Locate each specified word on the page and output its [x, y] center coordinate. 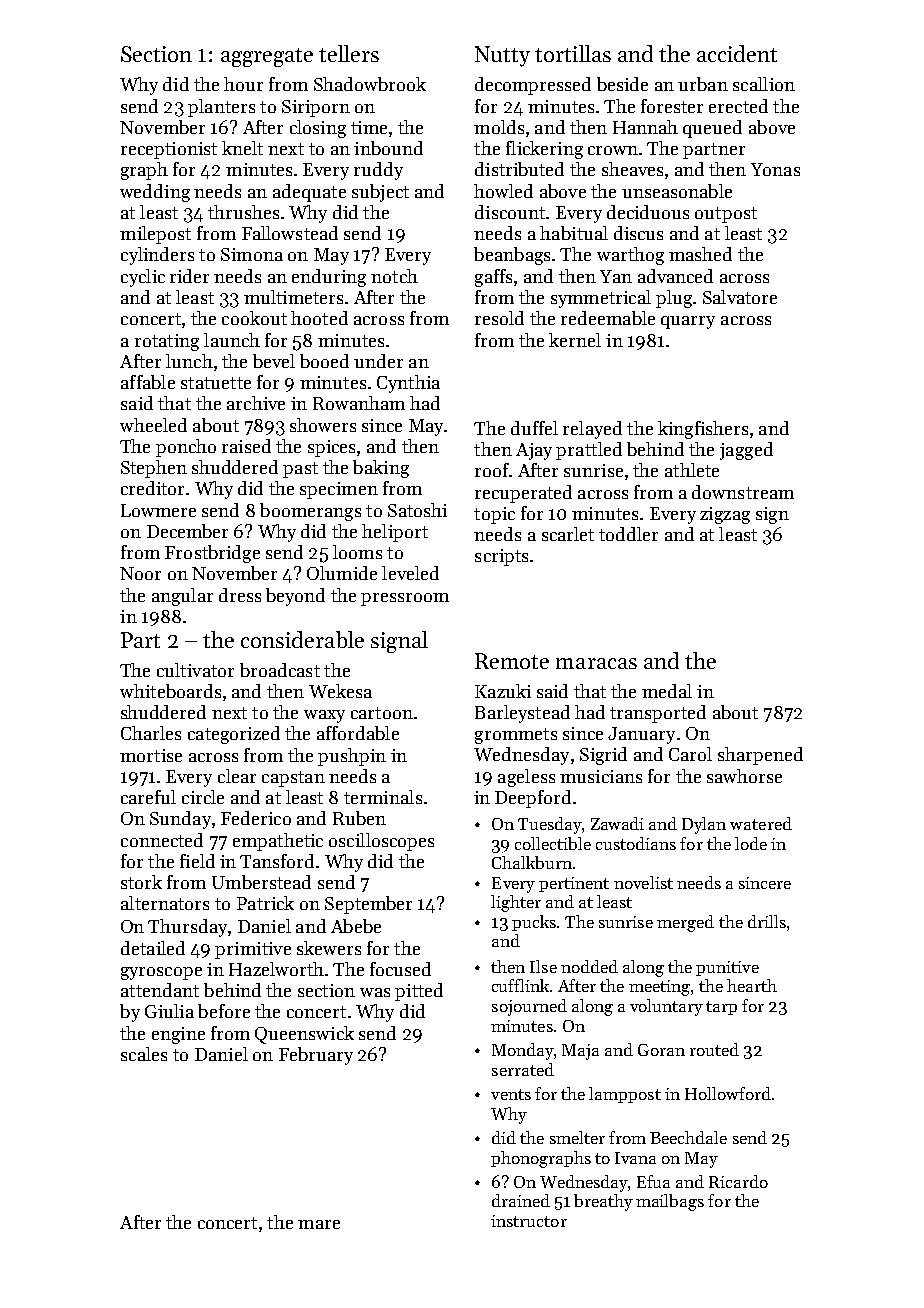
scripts [501, 557]
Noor [140, 573]
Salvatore [740, 297]
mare [319, 1224]
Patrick [265, 903]
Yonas [775, 169]
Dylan [704, 825]
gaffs [493, 278]
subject [380, 193]
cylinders [157, 256]
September [368, 905]
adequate [309, 193]
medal [667, 691]
